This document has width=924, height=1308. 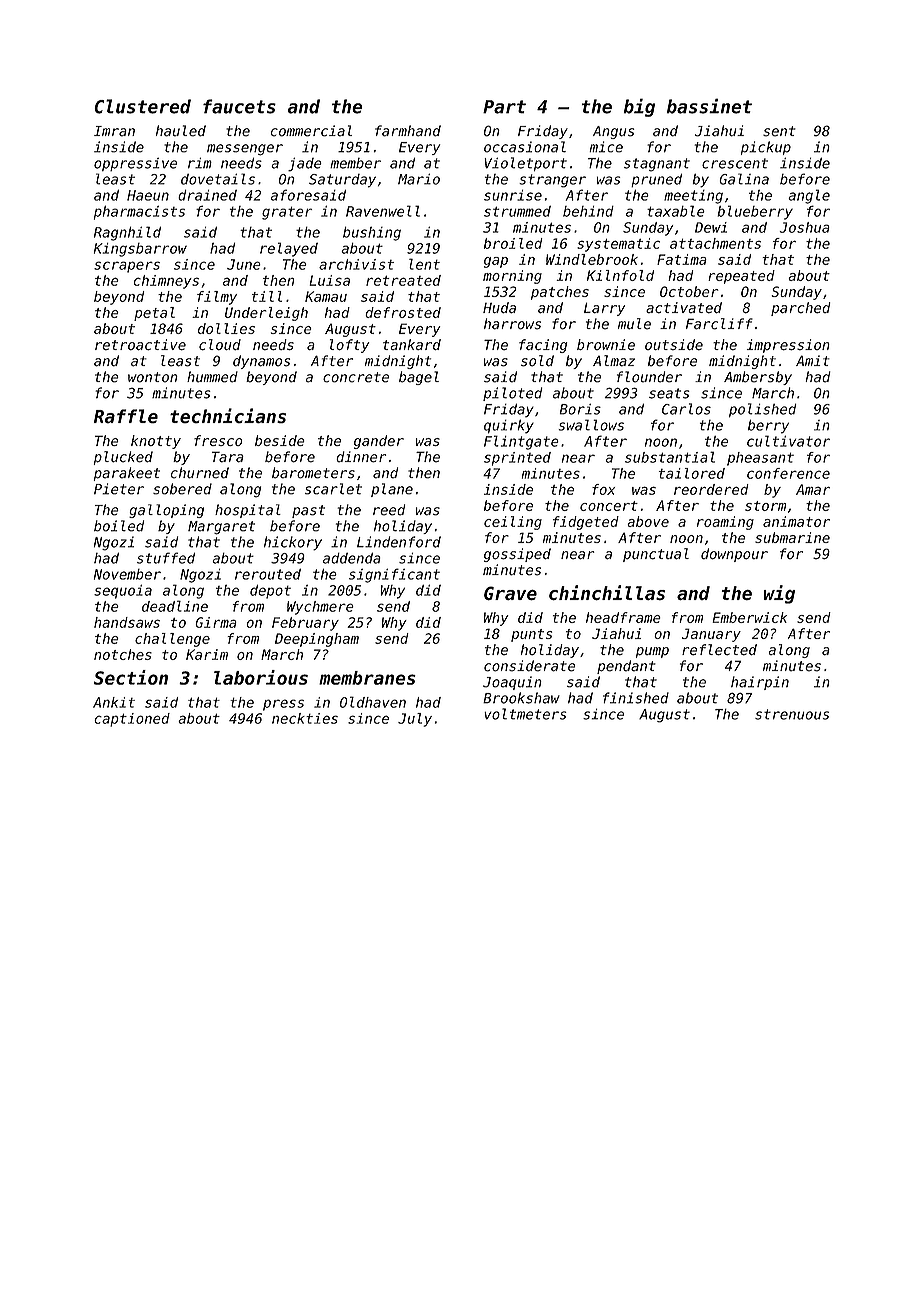 What do you see at coordinates (779, 131) in the document?
I see `sent` at bounding box center [779, 131].
